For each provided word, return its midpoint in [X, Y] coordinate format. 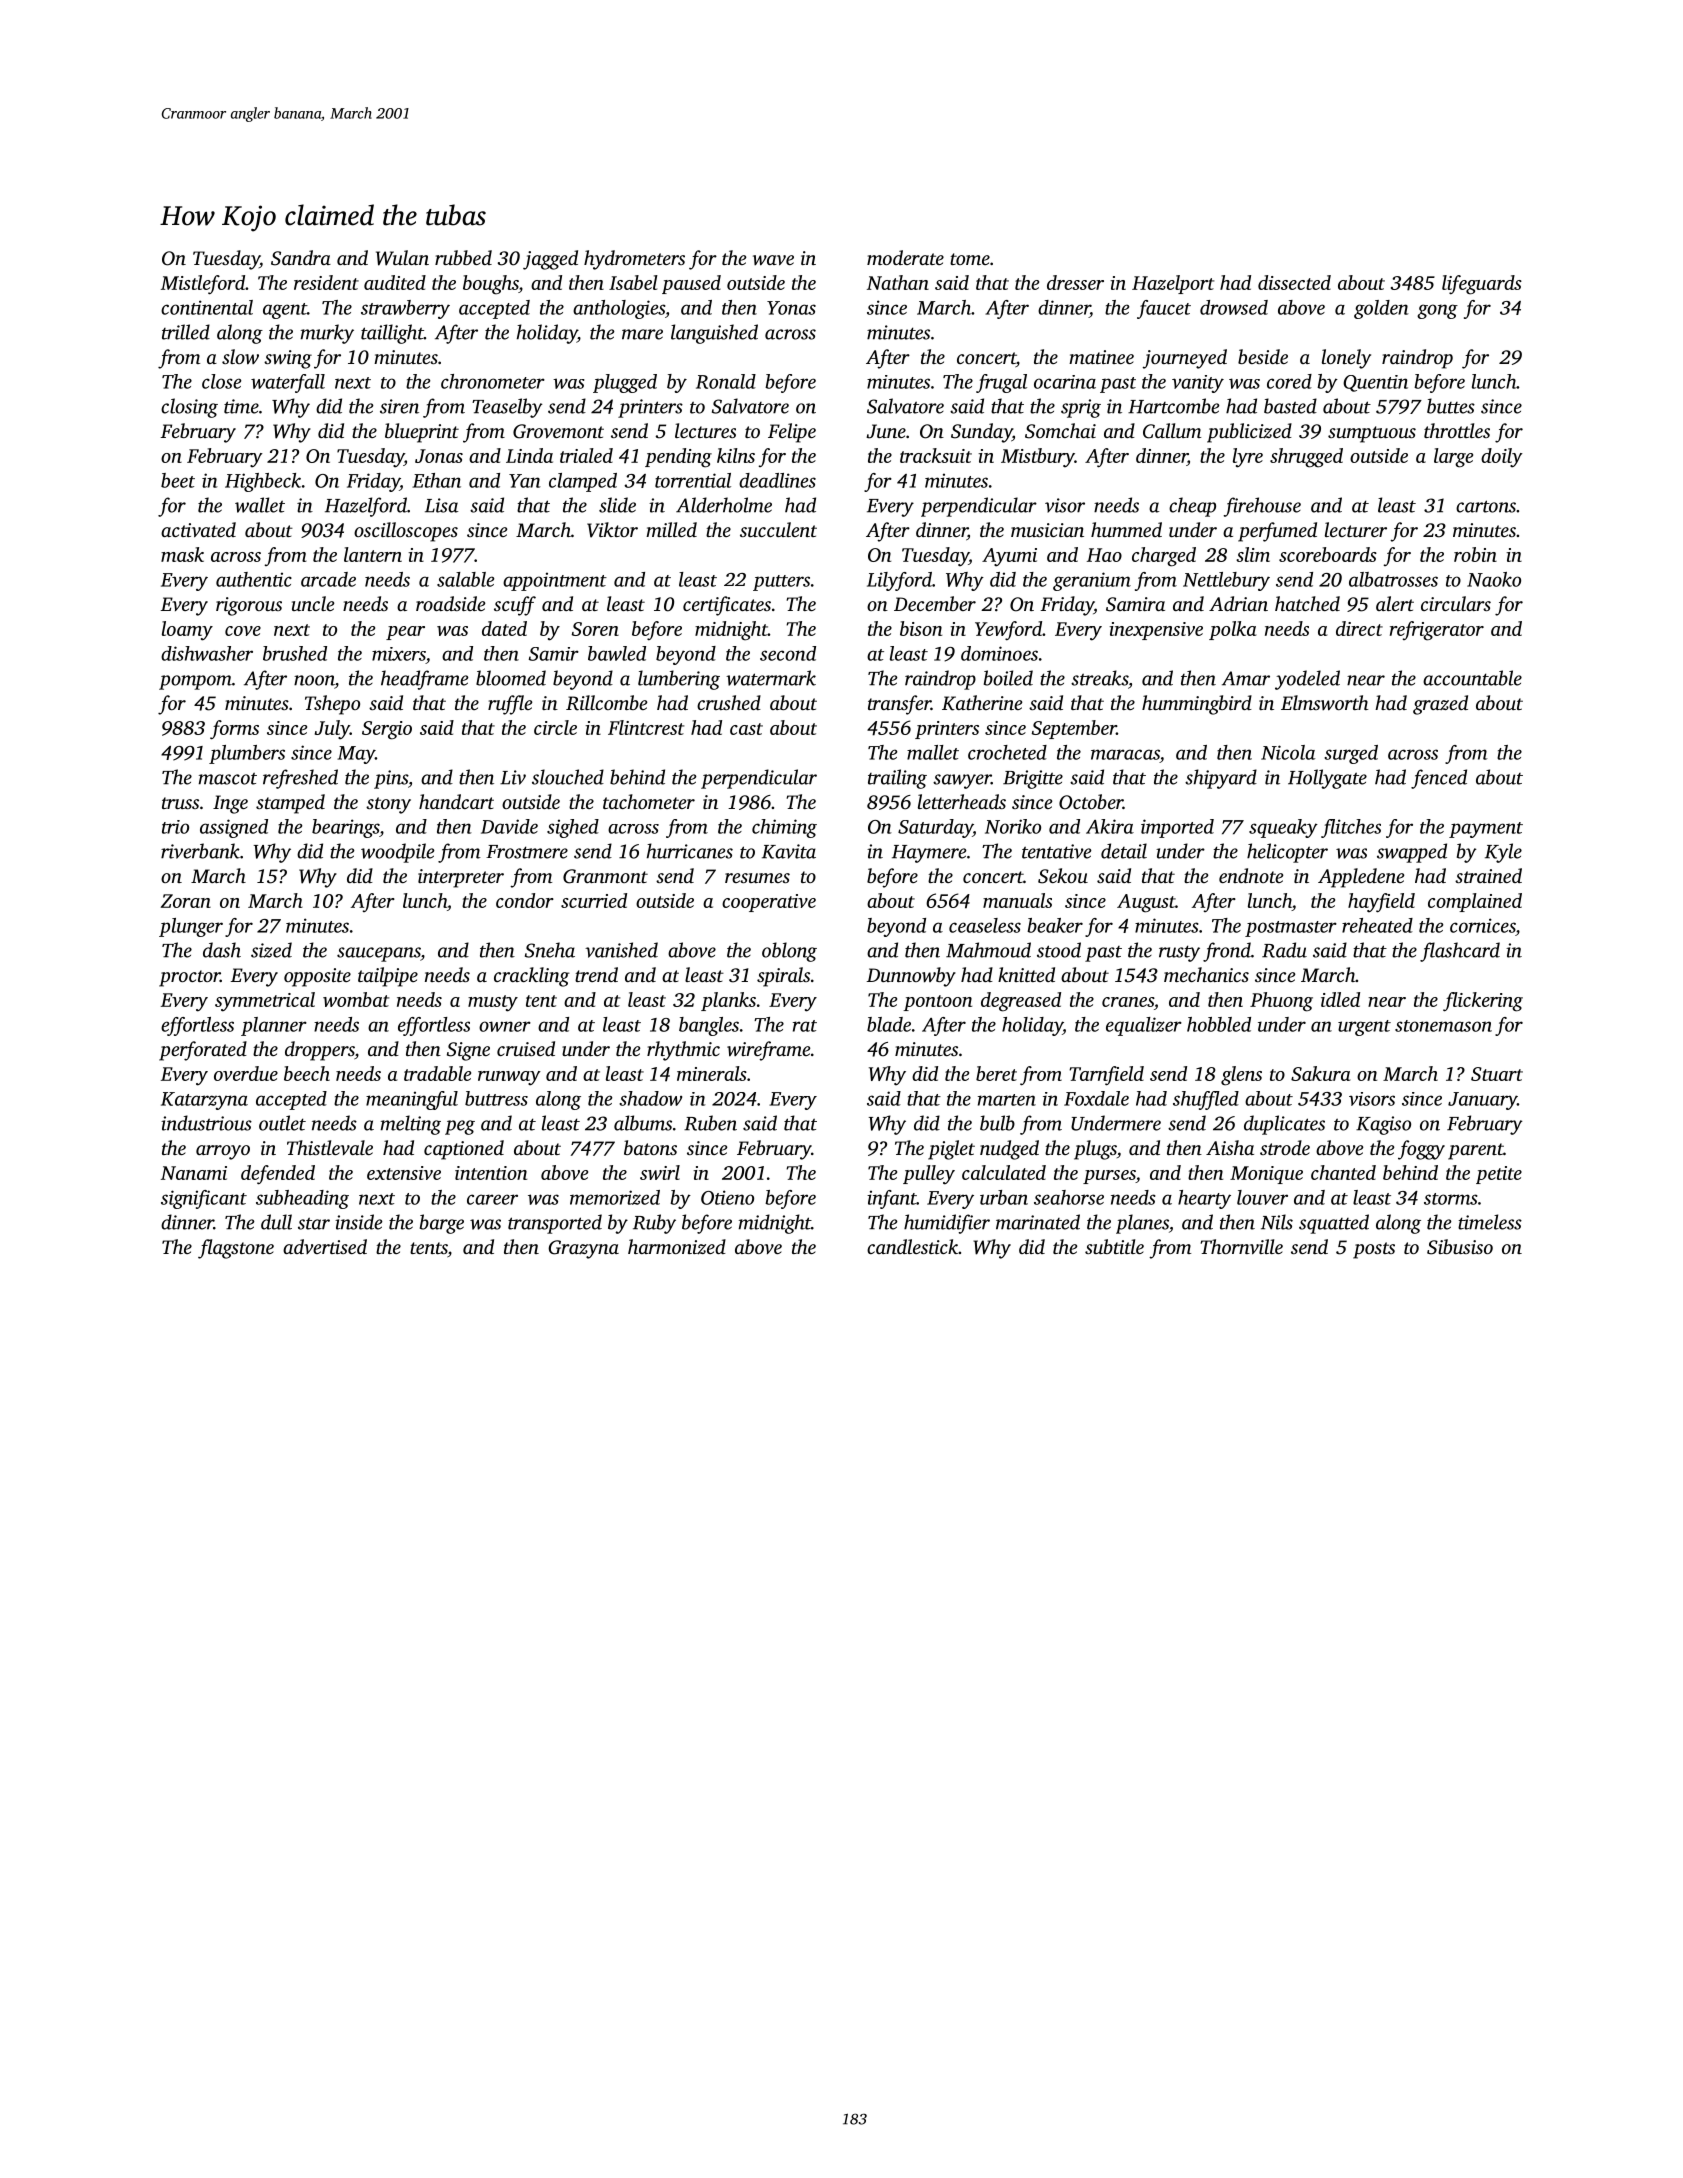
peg [460, 1127]
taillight [392, 334]
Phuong [1281, 1002]
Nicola [1288, 752]
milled [671, 529]
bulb [997, 1123]
